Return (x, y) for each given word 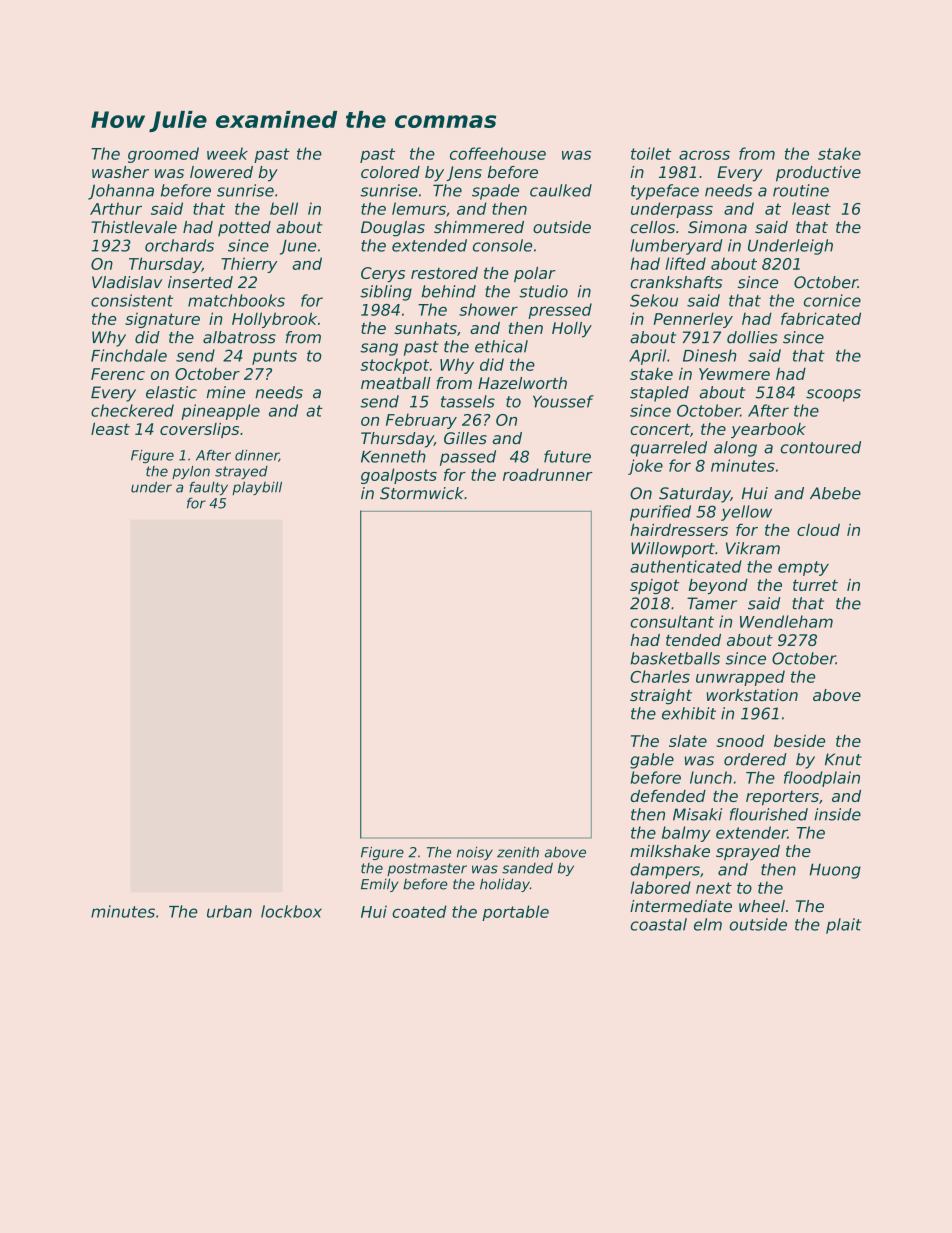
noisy (475, 853)
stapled (659, 394)
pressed (560, 311)
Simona (717, 227)
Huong (835, 871)
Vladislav (127, 282)
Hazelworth (522, 383)
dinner (257, 456)
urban (229, 911)
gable (652, 761)
